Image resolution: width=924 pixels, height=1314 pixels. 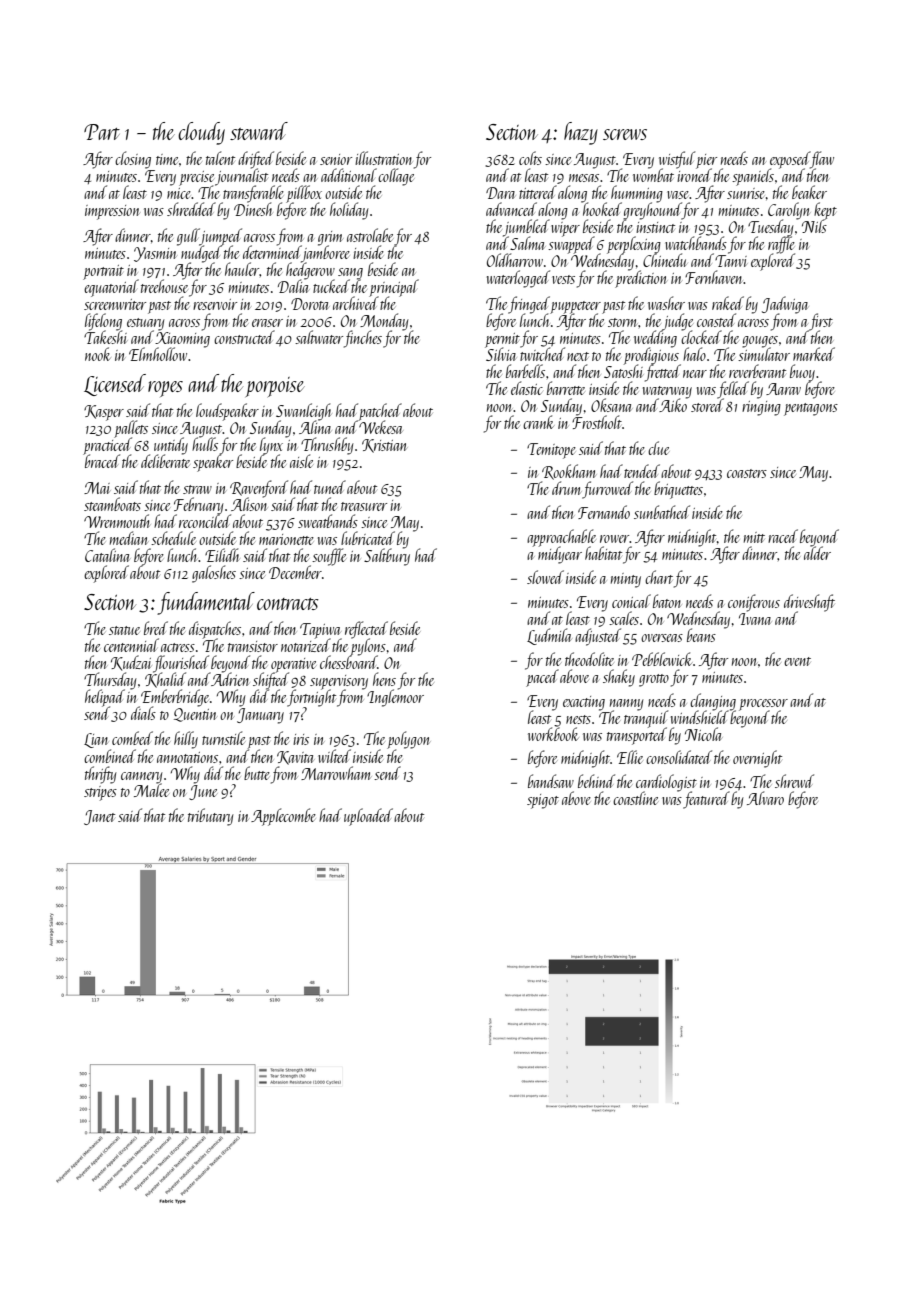 I want to click on pylons, so click(x=368, y=647).
